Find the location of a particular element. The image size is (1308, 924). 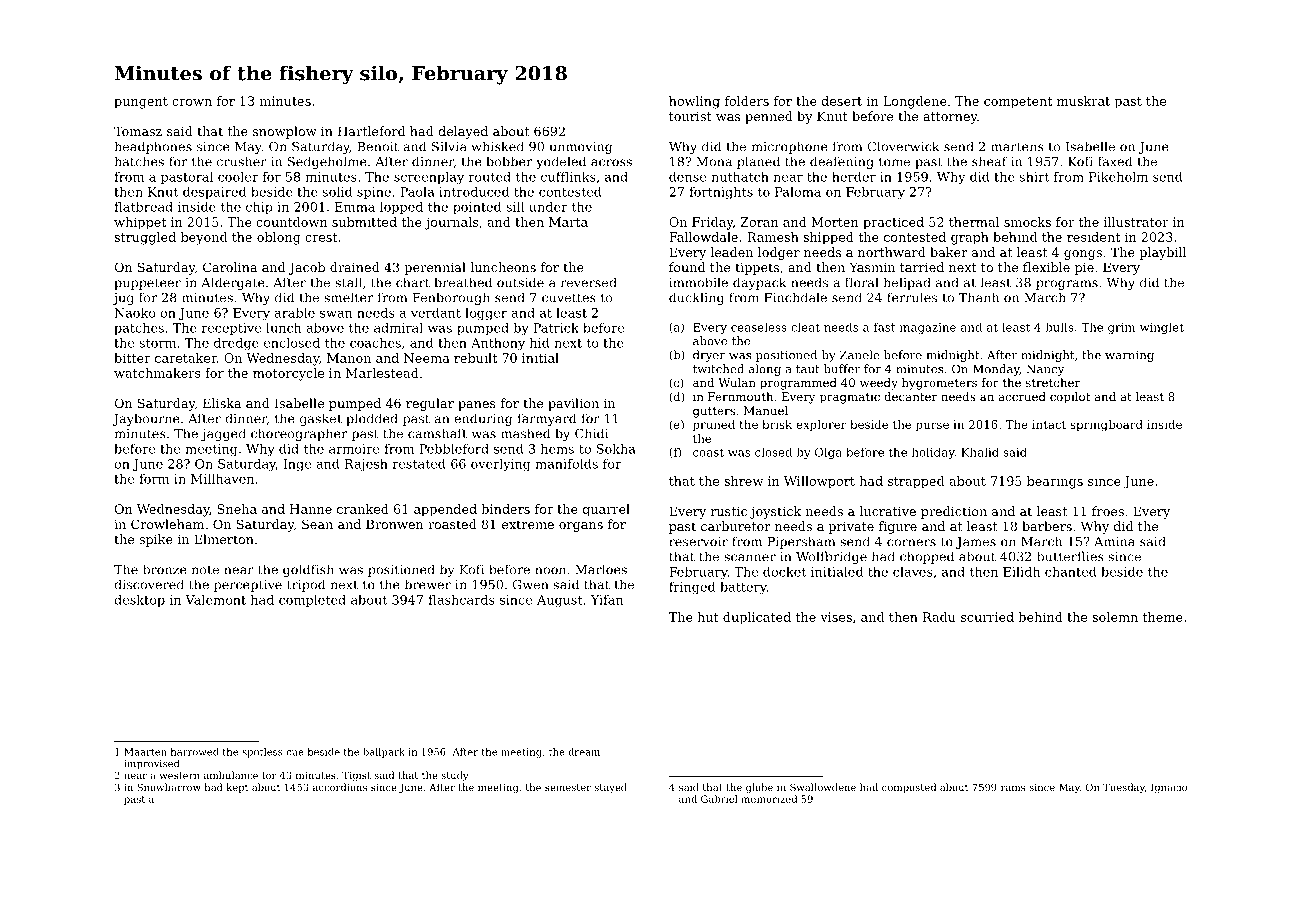

coaches is located at coordinates (375, 343).
